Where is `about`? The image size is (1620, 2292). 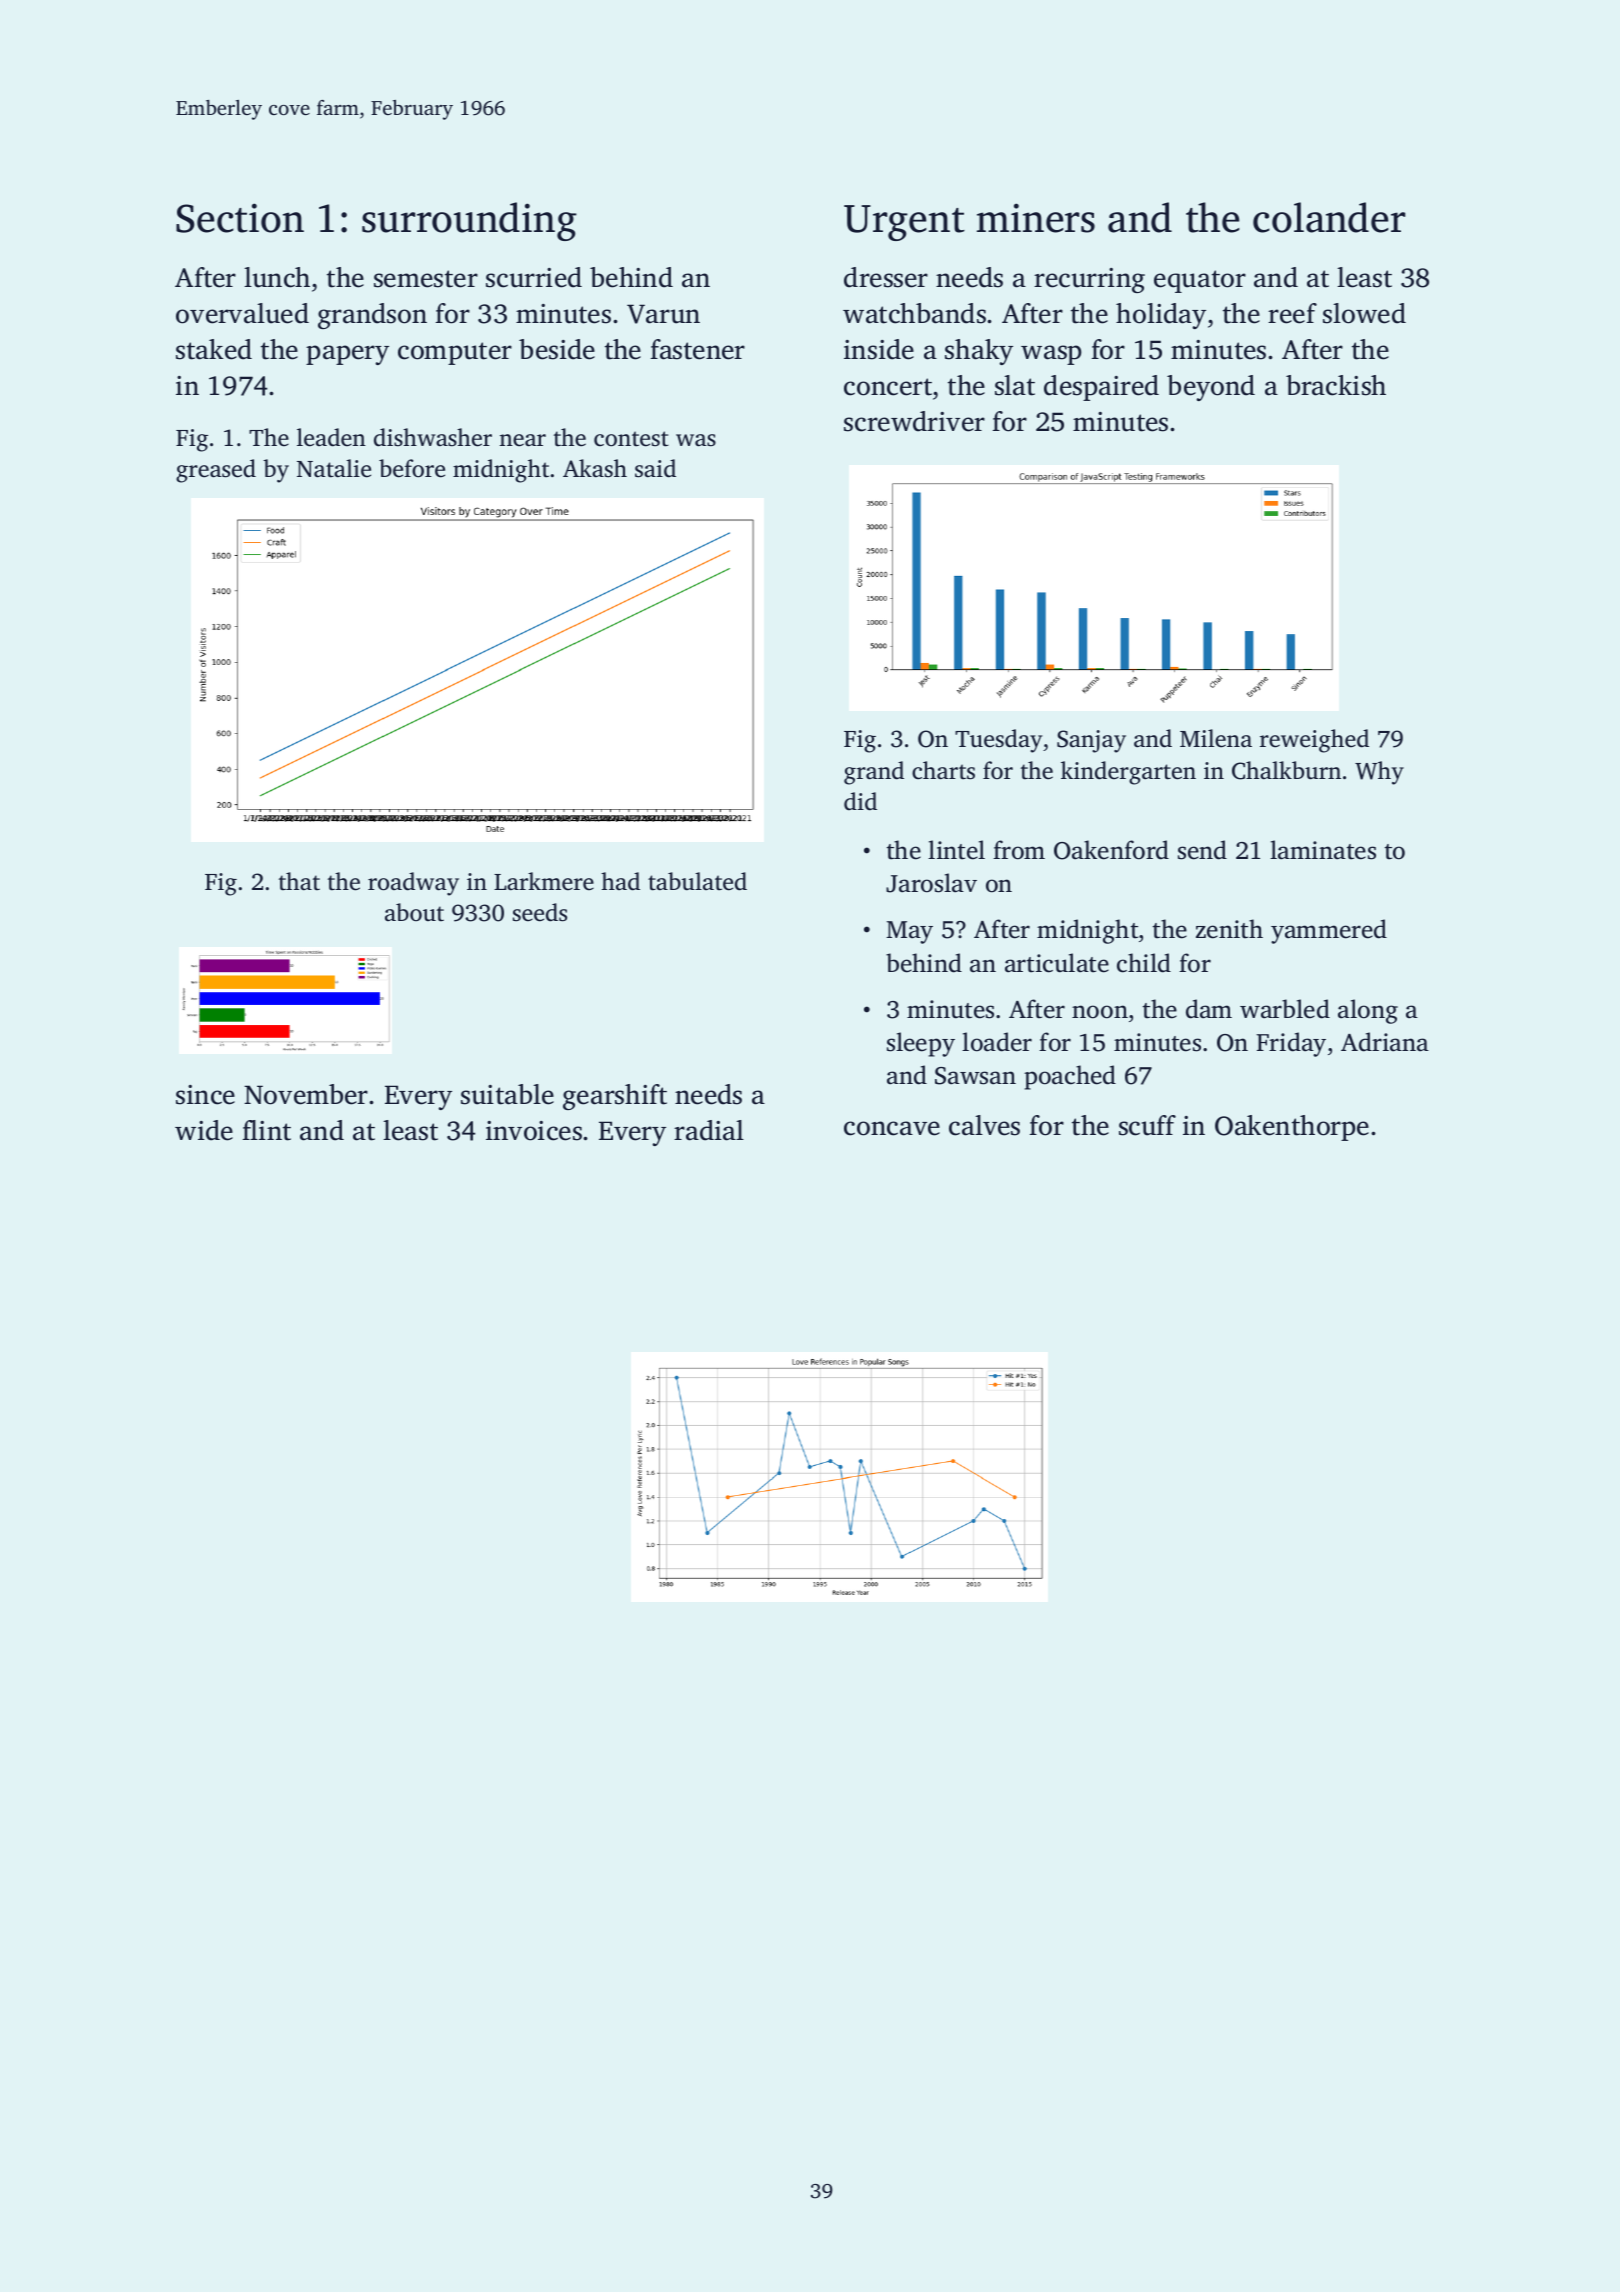 about is located at coordinates (414, 912).
